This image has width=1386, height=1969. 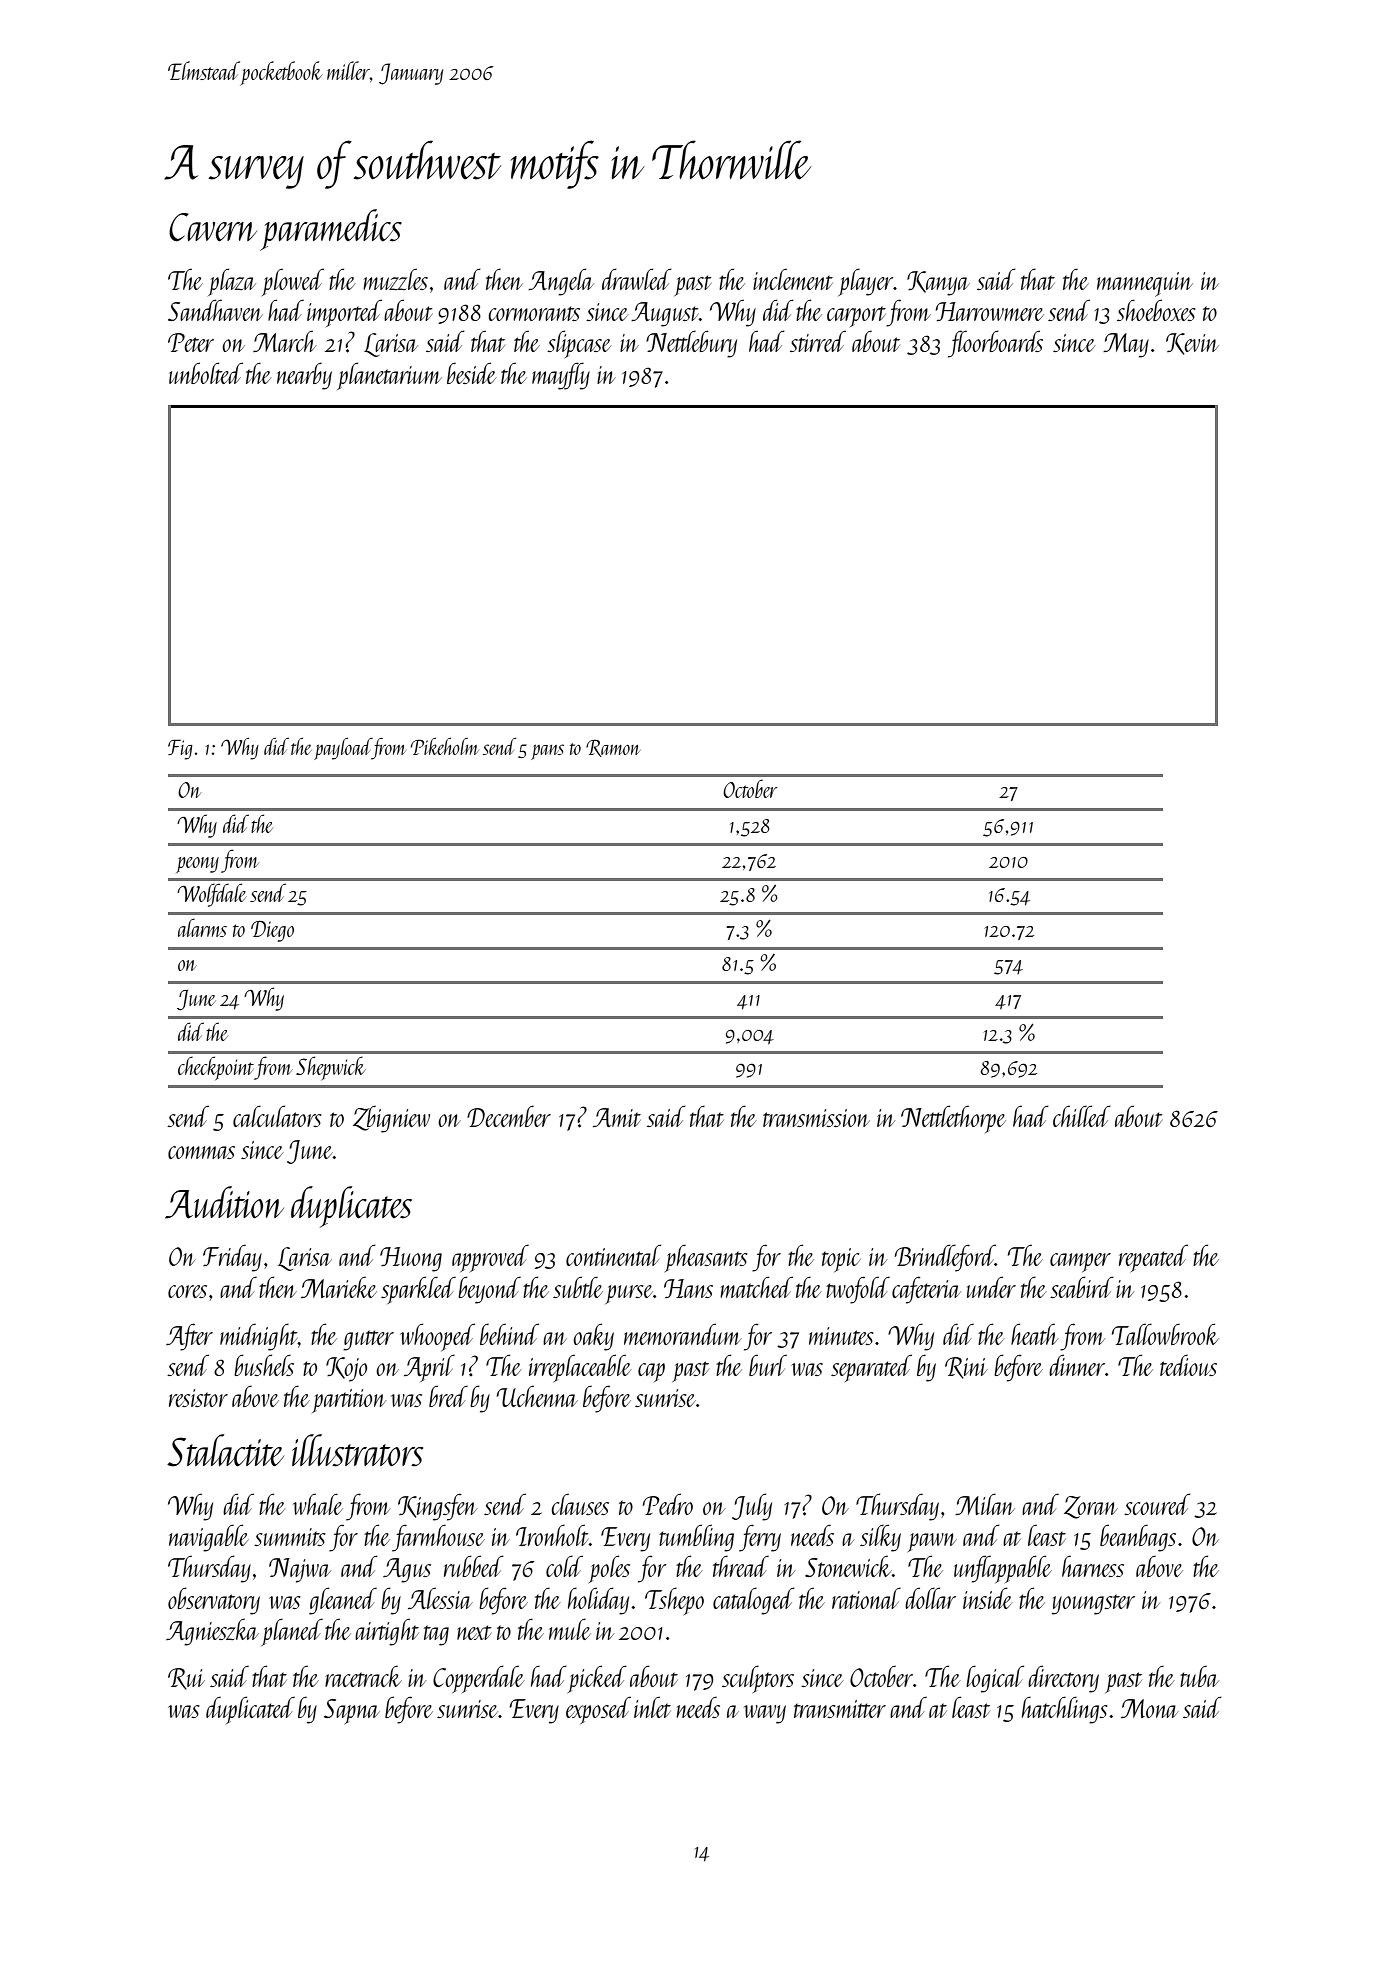 I want to click on Amit, so click(x=617, y=1117).
